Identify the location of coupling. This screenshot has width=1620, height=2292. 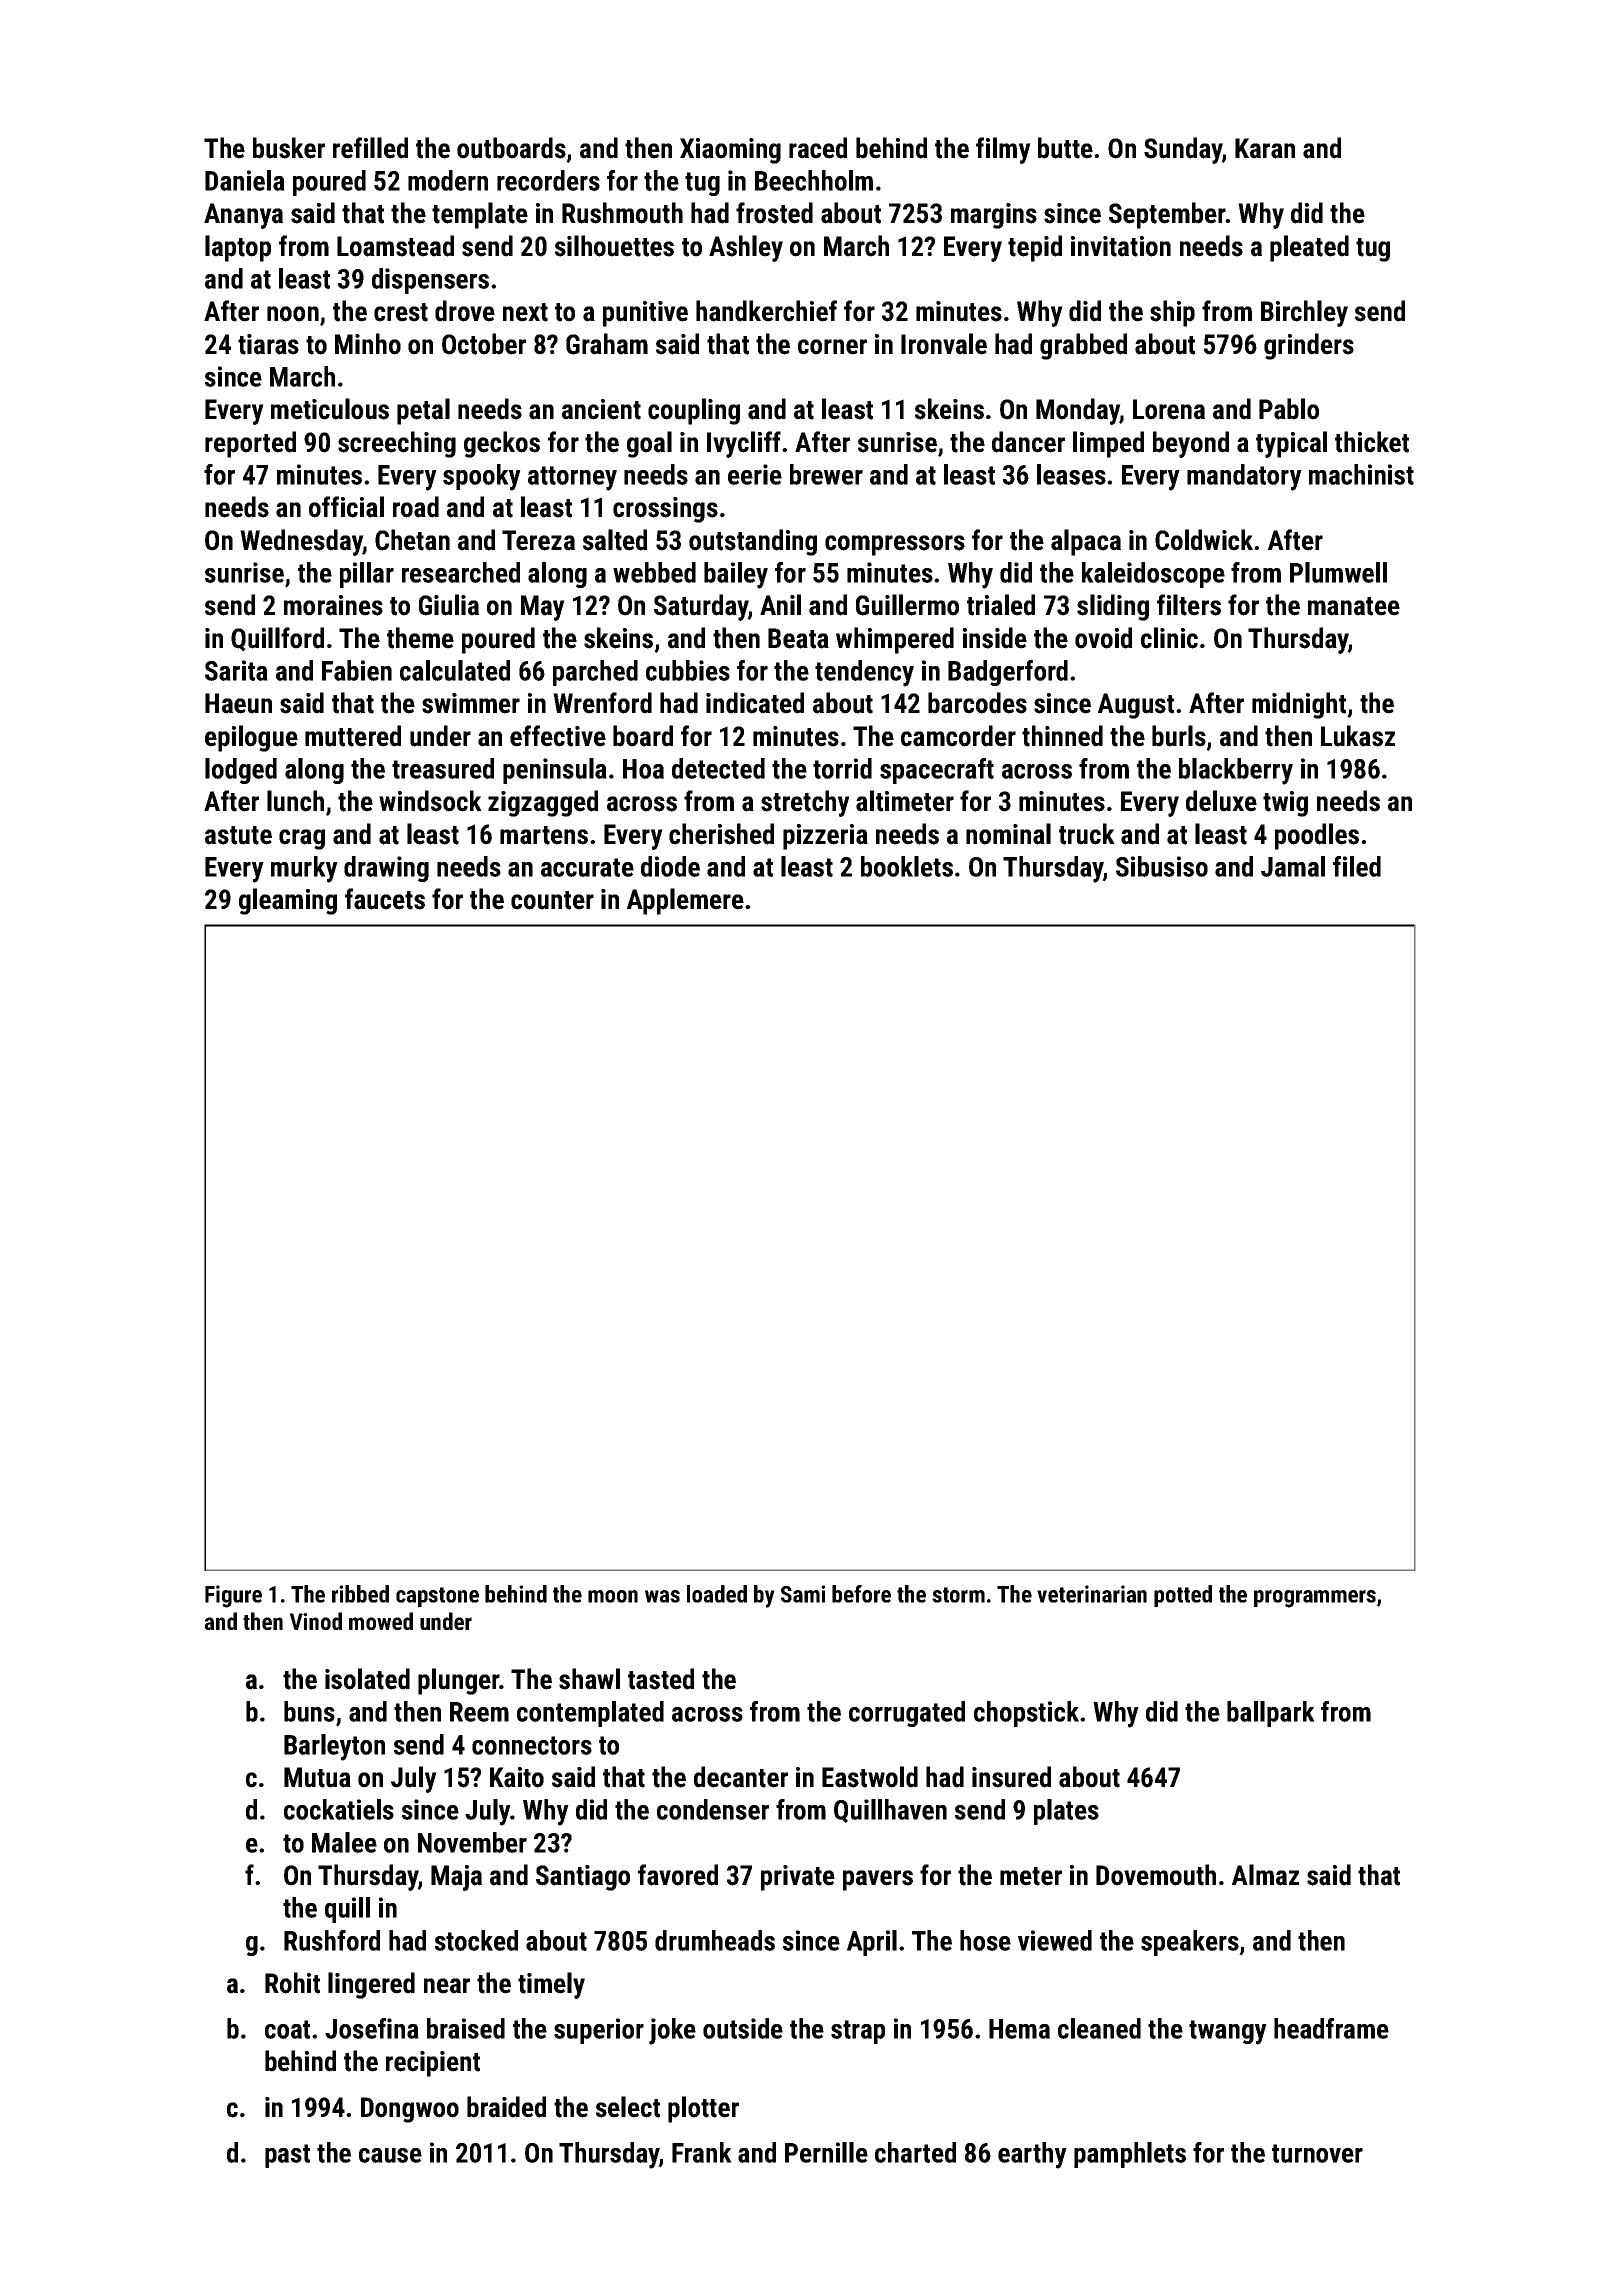
(694, 411).
